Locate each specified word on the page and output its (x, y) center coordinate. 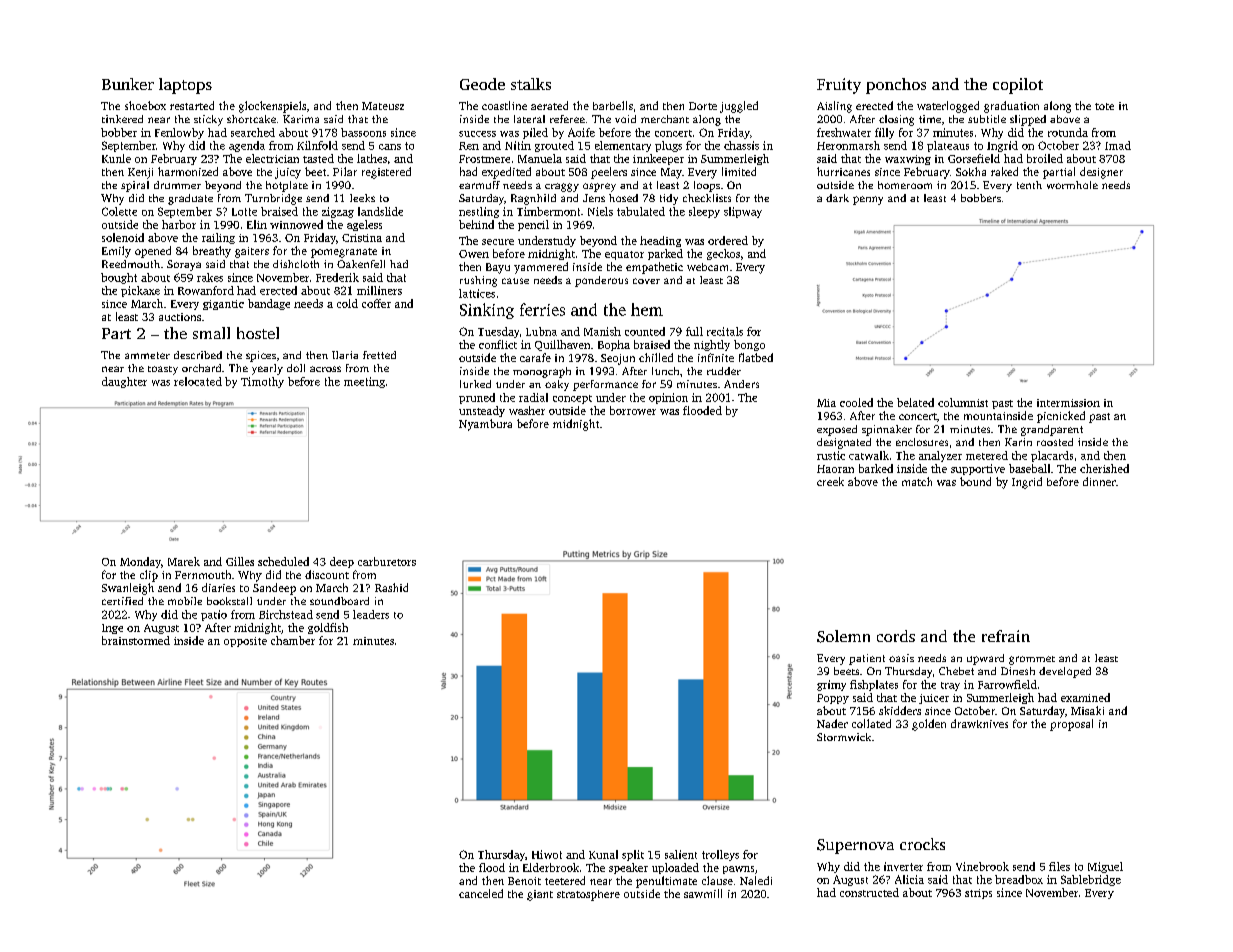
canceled (481, 893)
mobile (185, 601)
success (477, 134)
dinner (1099, 481)
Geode (482, 84)
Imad (1118, 145)
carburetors (387, 561)
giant (540, 895)
